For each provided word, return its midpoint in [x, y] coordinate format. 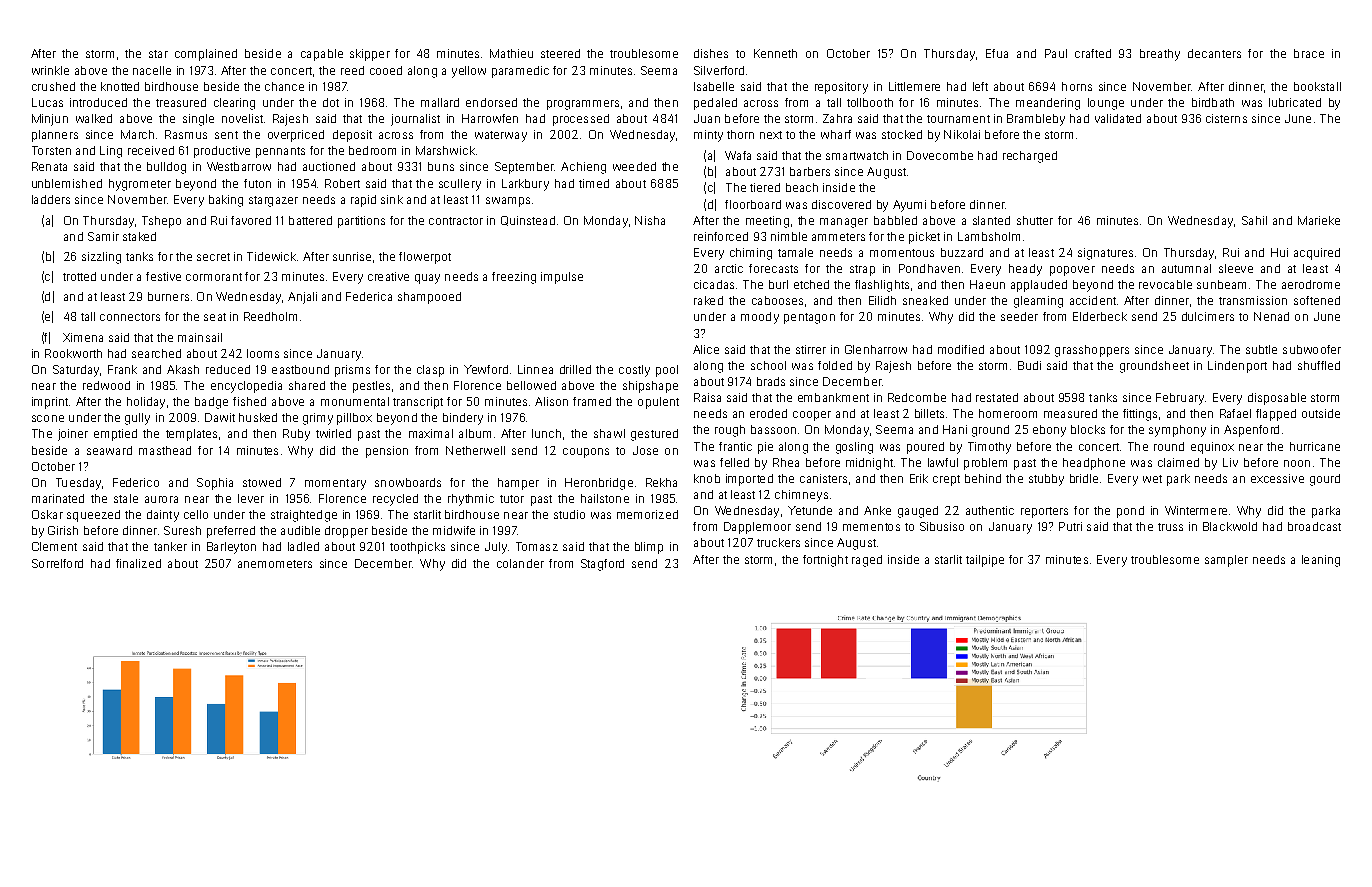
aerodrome [1311, 284]
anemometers [275, 564]
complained [206, 55]
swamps [508, 202]
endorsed [491, 102]
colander [520, 563]
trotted [79, 276]
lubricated [1295, 102]
